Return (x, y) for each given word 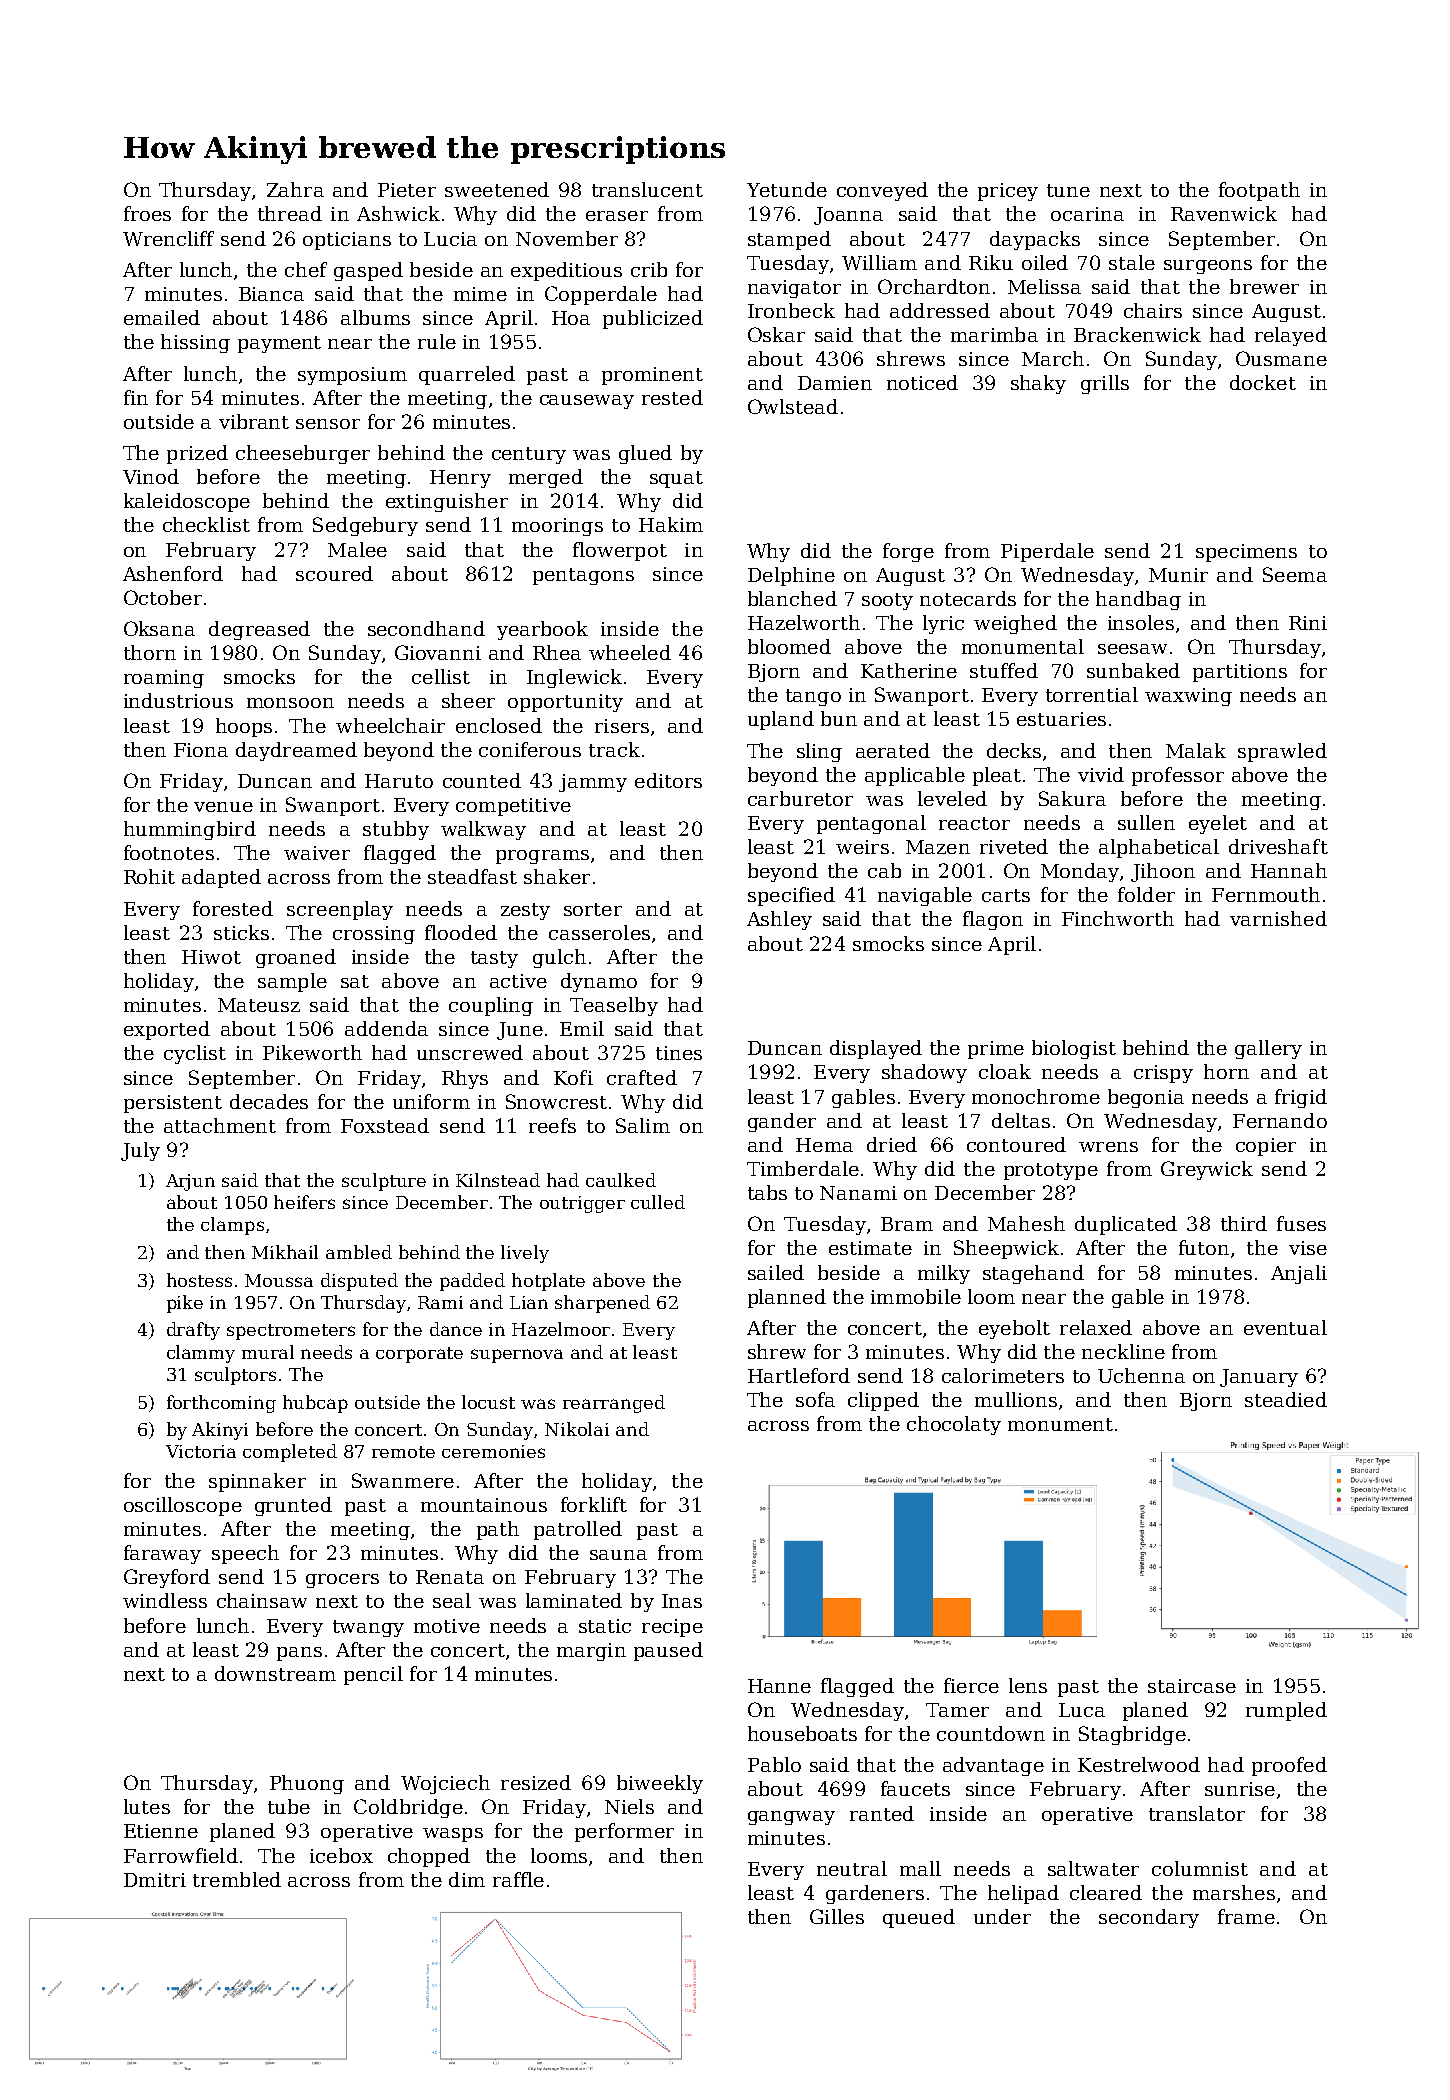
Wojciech (445, 1784)
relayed (1291, 336)
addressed (940, 310)
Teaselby (614, 1006)
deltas (1021, 1120)
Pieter (407, 190)
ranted (882, 1813)
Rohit (149, 876)
